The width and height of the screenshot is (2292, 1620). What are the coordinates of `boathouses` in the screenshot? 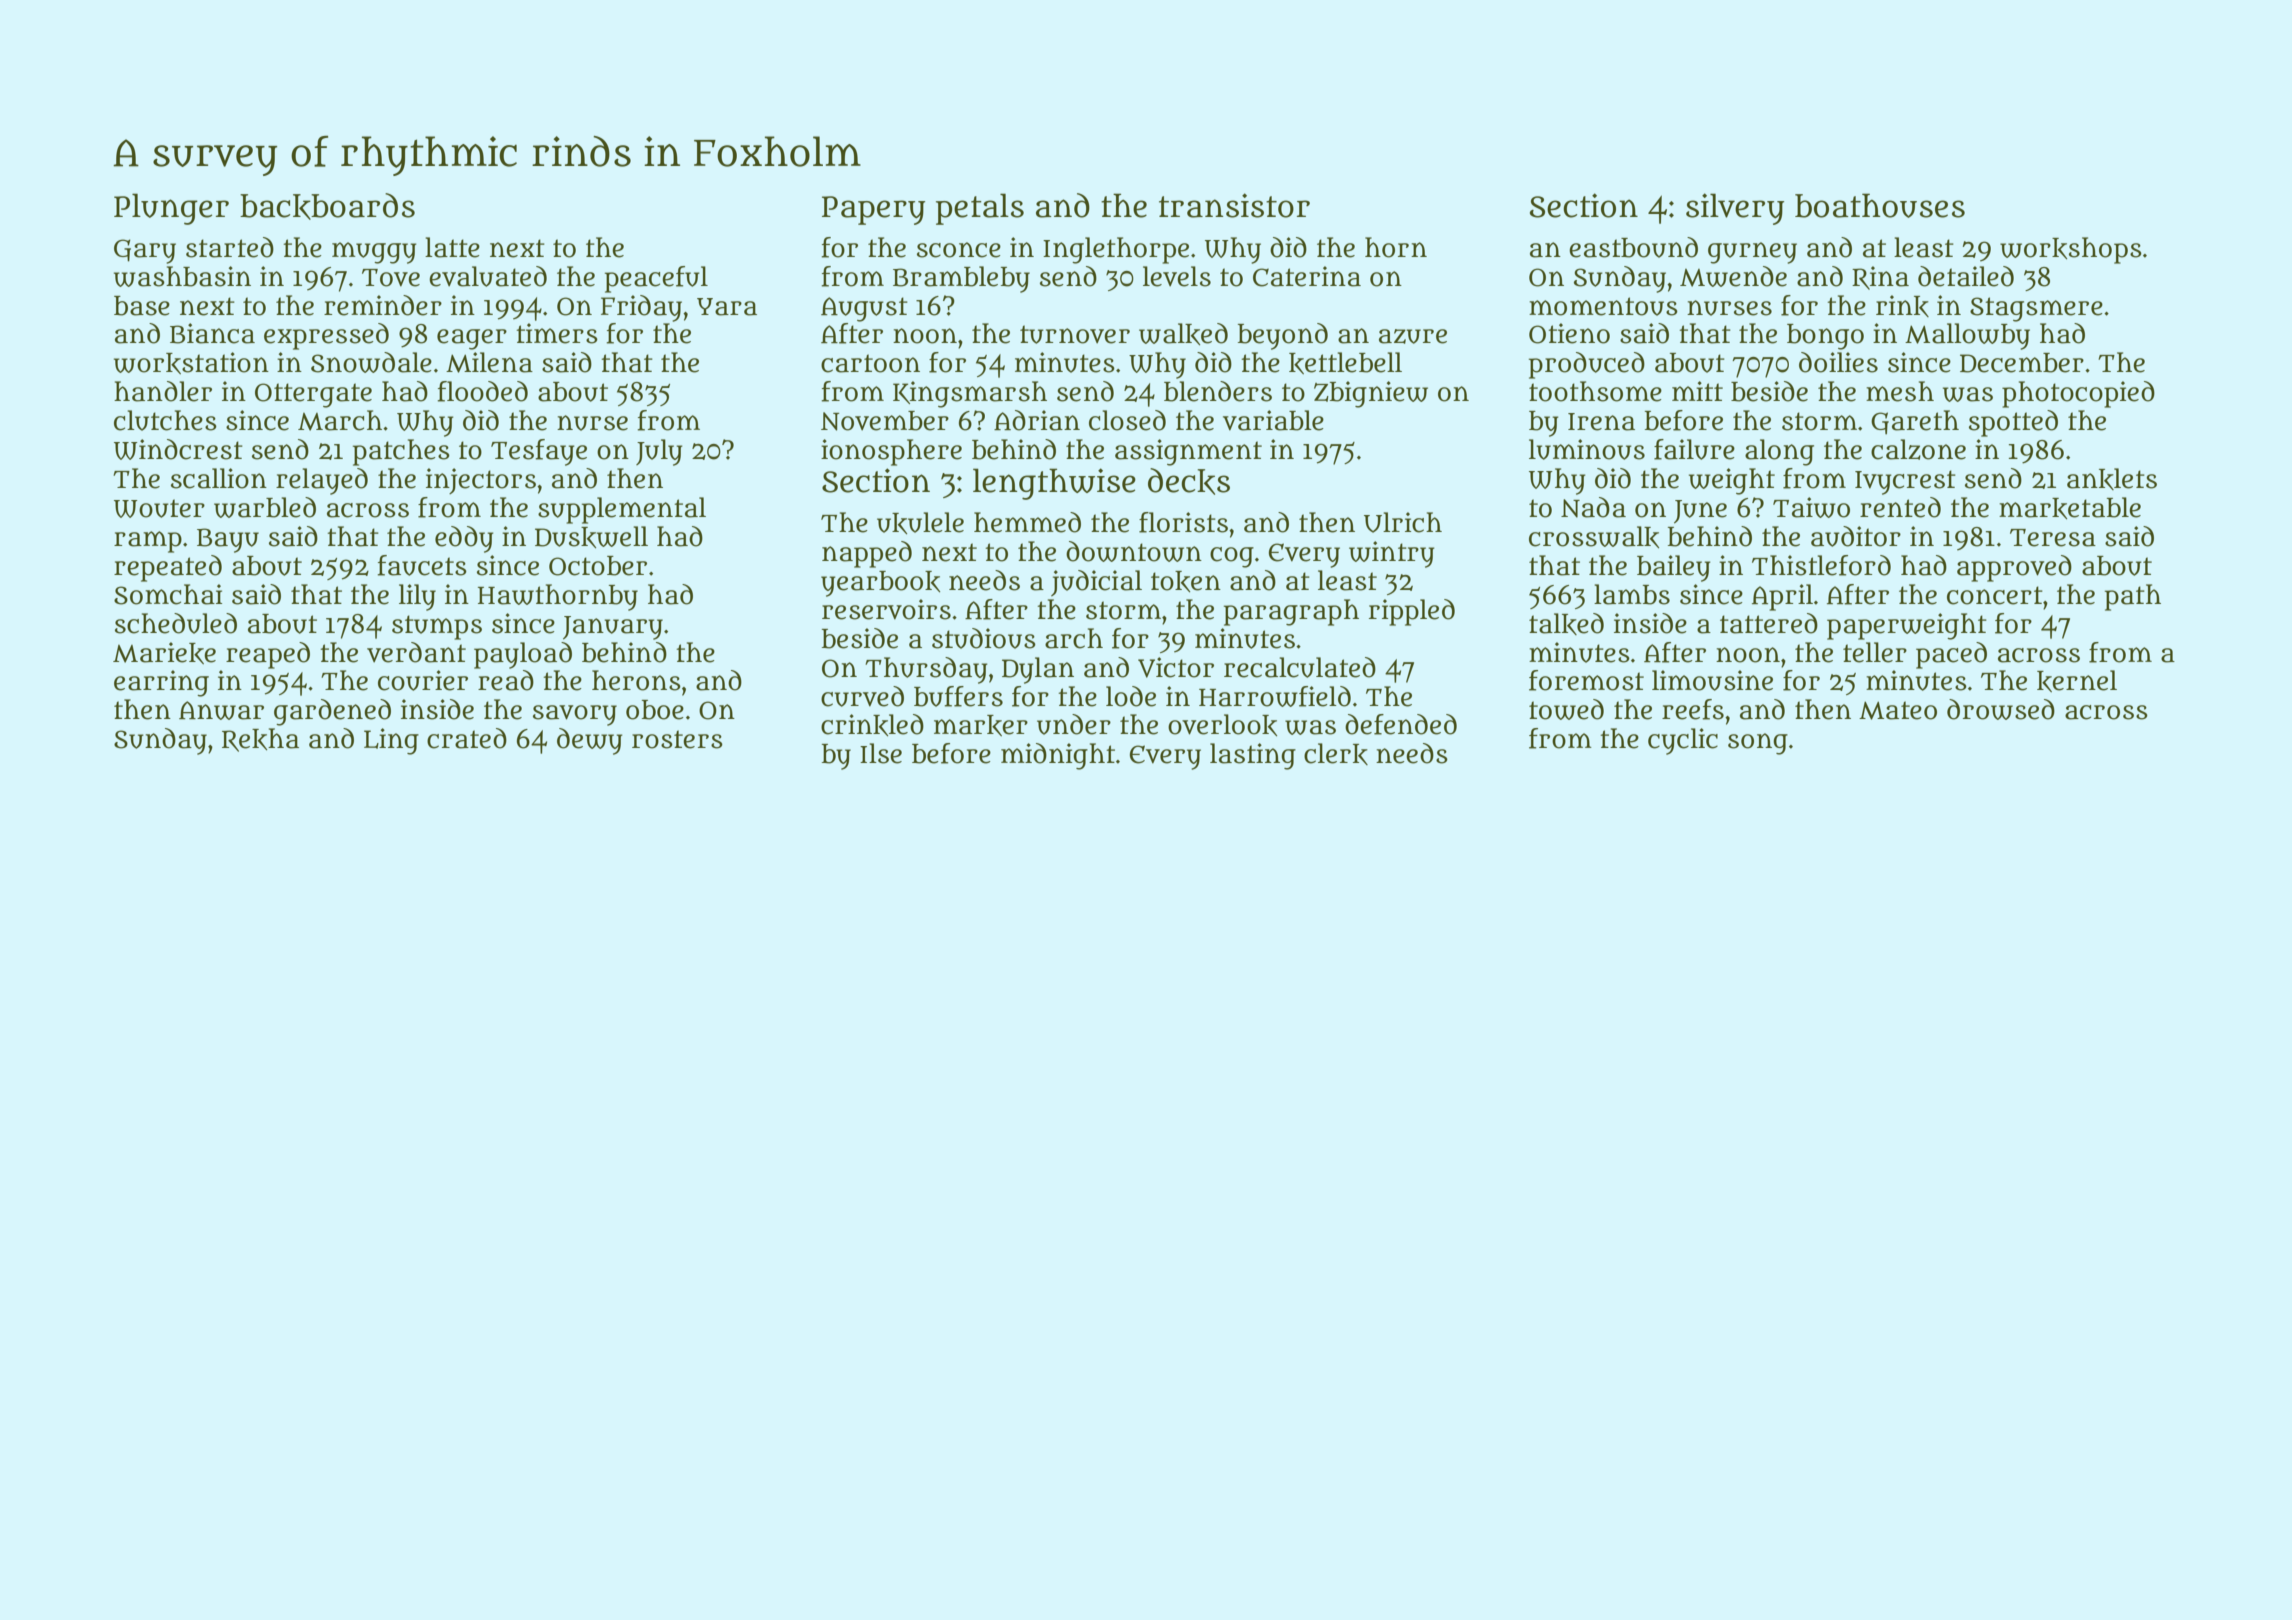 It's located at (1880, 205).
